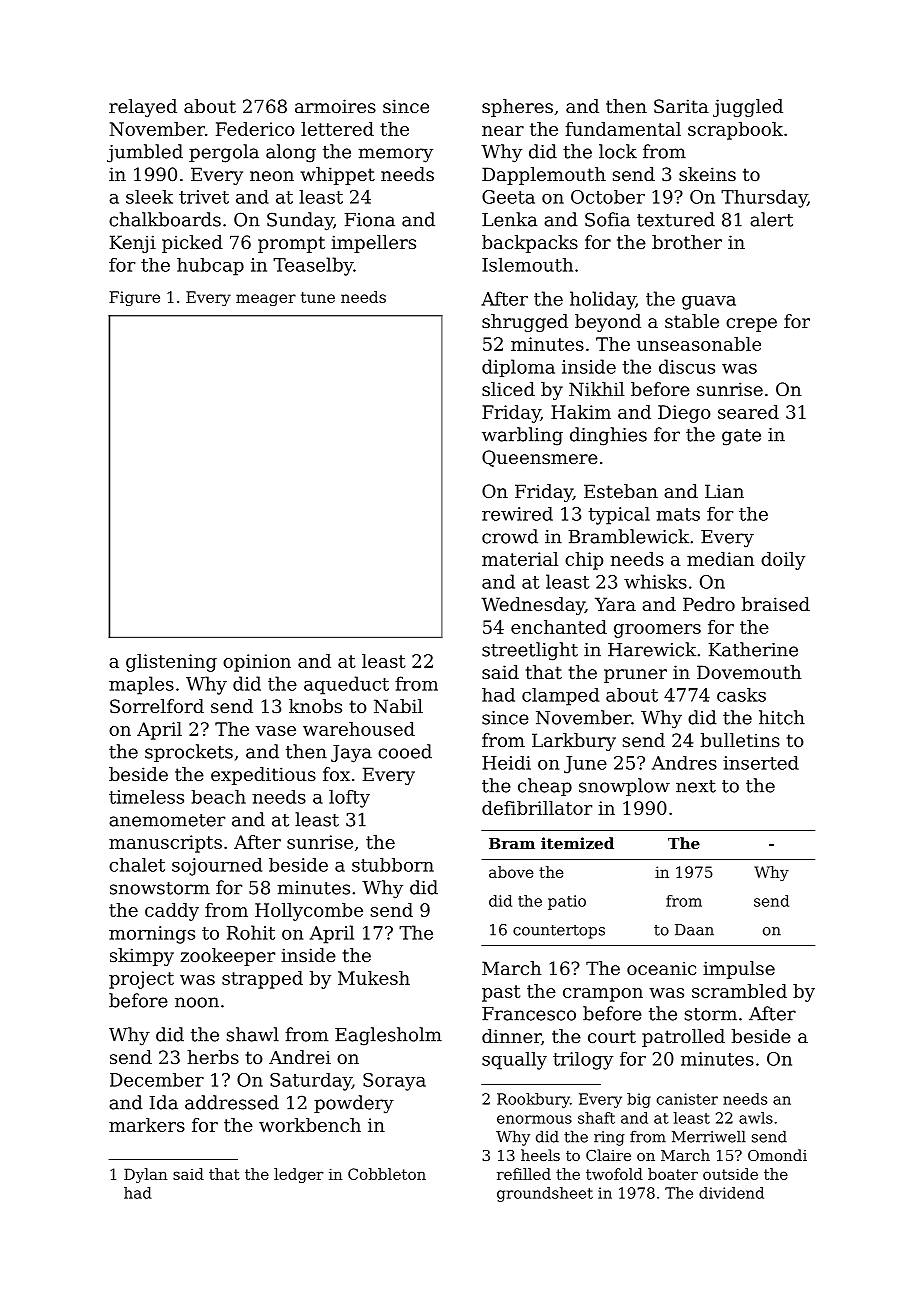 The height and width of the image is (1308, 924). Describe the element at coordinates (517, 108) in the image. I see `spheres` at that location.
